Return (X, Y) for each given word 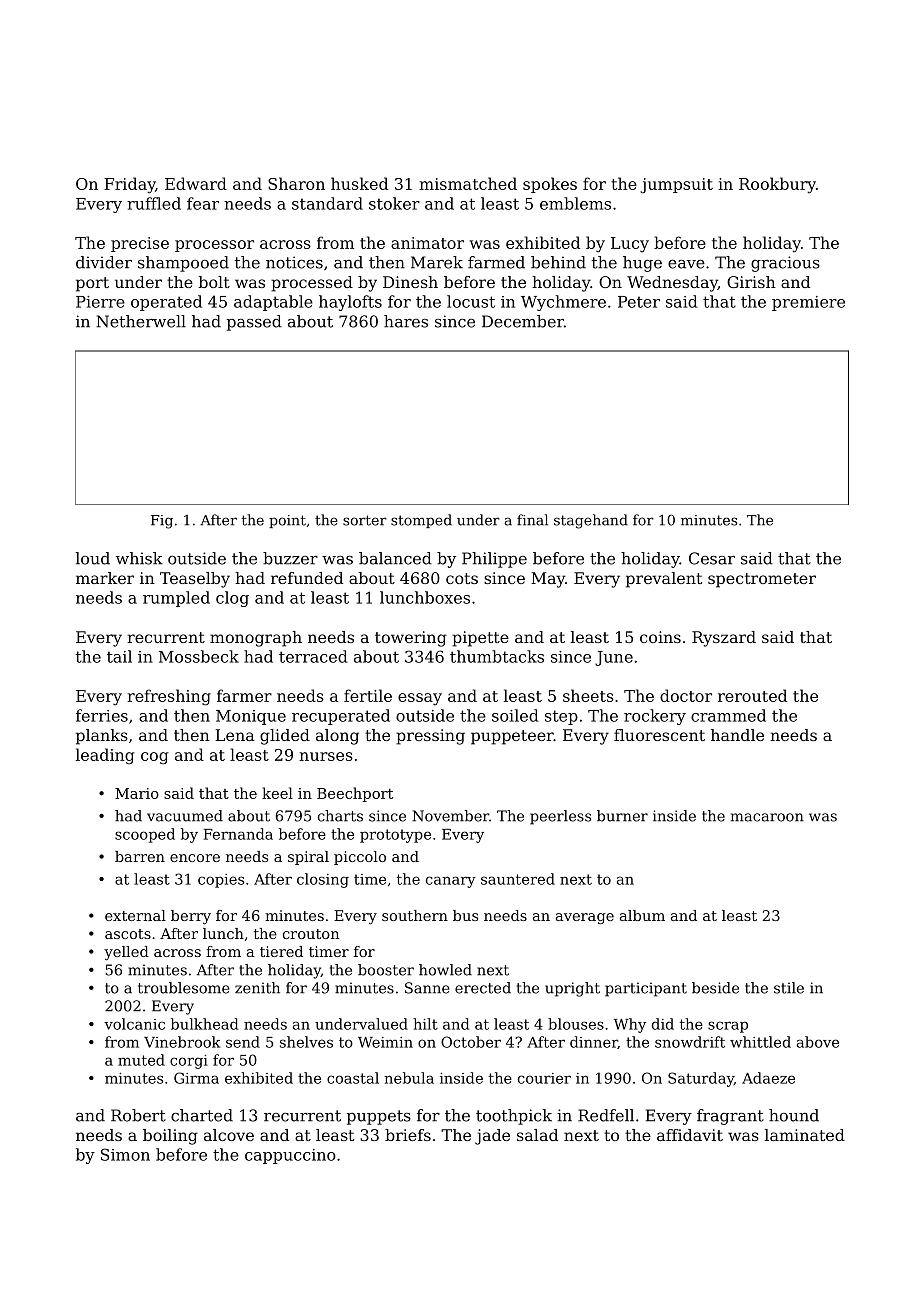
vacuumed (185, 816)
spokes (550, 185)
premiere (808, 303)
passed (254, 323)
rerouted (752, 695)
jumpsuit (676, 186)
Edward (196, 183)
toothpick (514, 1117)
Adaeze (768, 1078)
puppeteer (512, 737)
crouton (311, 934)
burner (622, 816)
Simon (125, 1154)
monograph (256, 639)
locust (471, 301)
